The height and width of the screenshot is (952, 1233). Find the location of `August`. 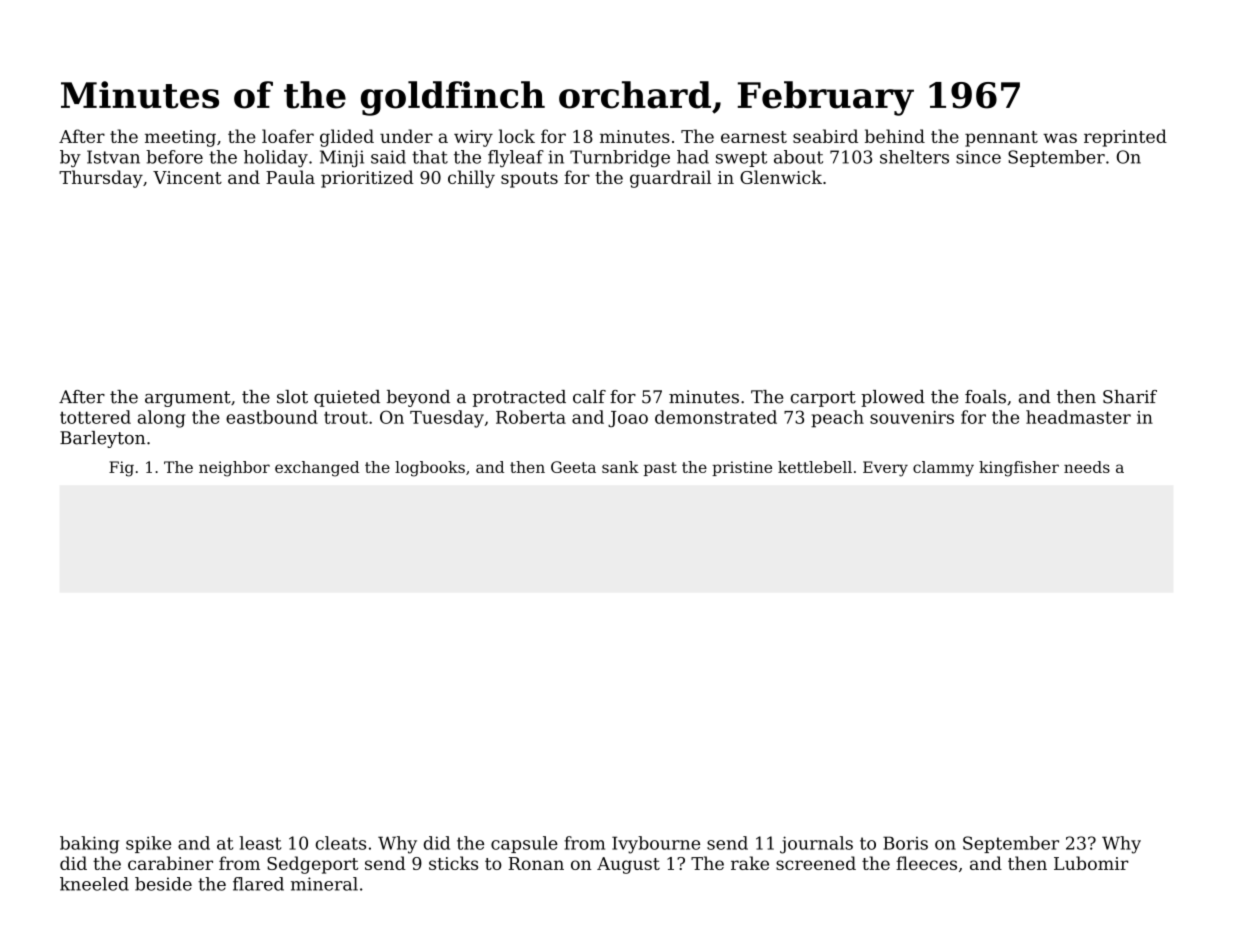

August is located at coordinates (628, 865).
